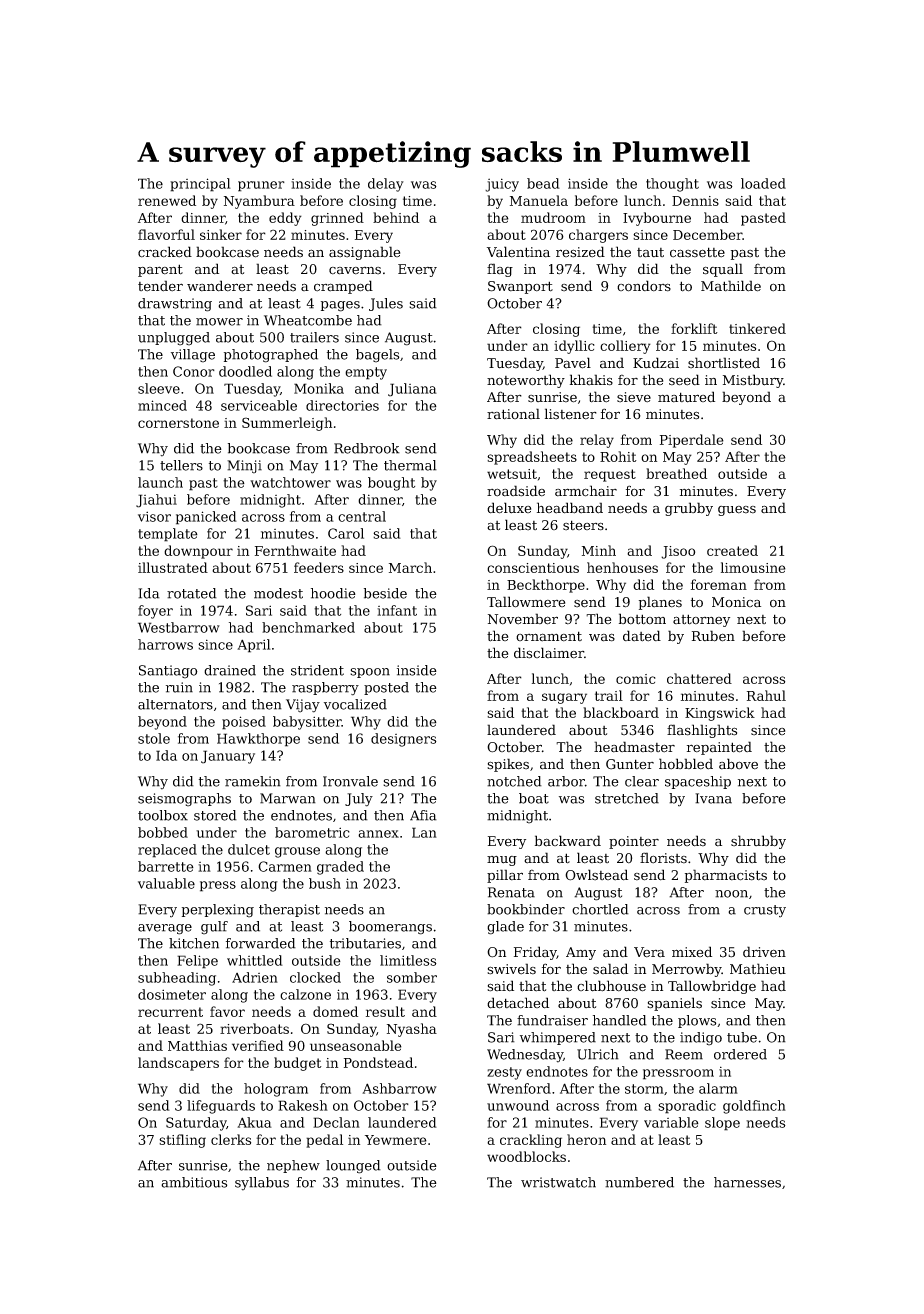 Image resolution: width=924 pixels, height=1314 pixels. Describe the element at coordinates (259, 202) in the page. I see `Nyambura` at that location.
